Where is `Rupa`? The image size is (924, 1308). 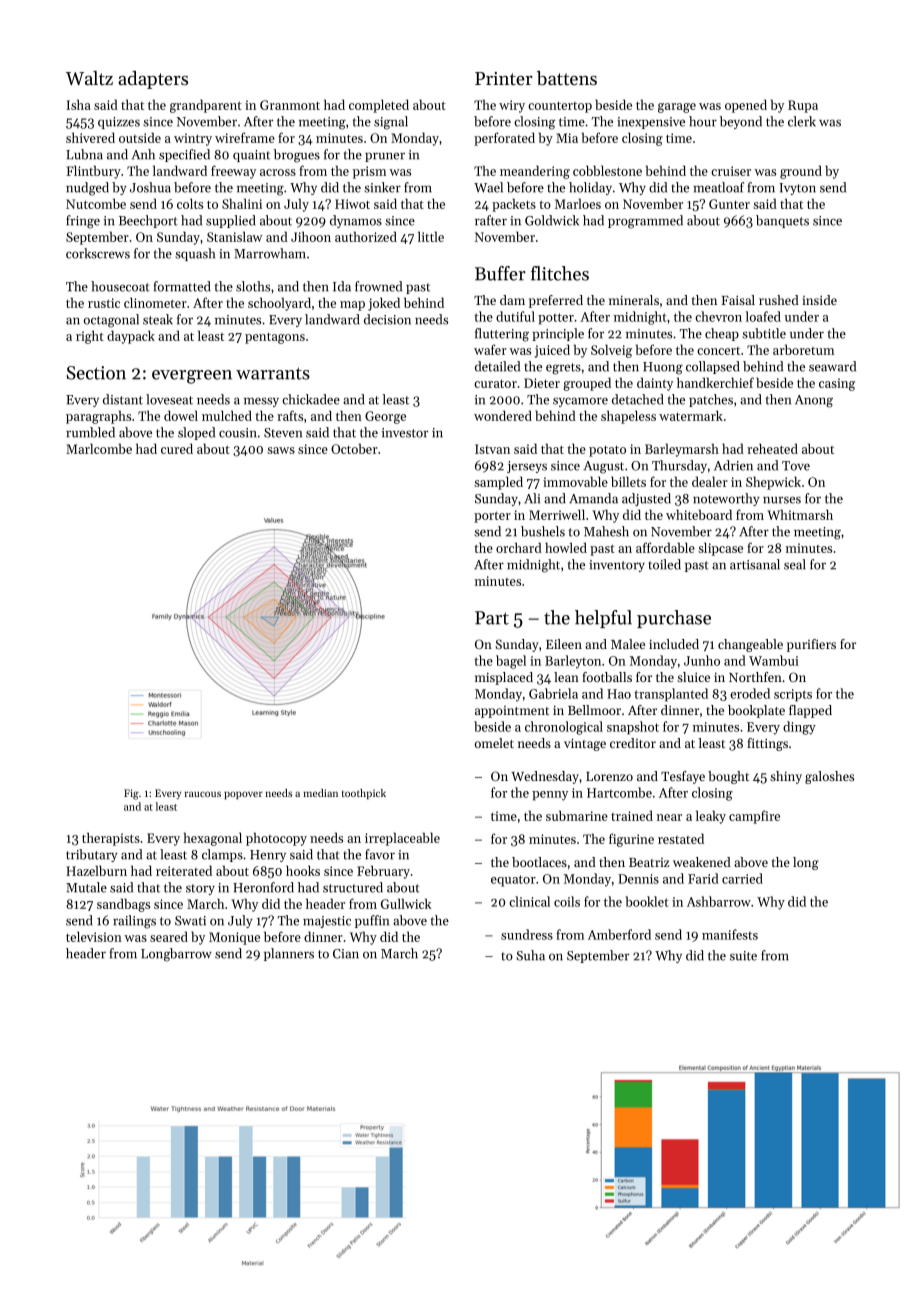 Rupa is located at coordinates (803, 106).
